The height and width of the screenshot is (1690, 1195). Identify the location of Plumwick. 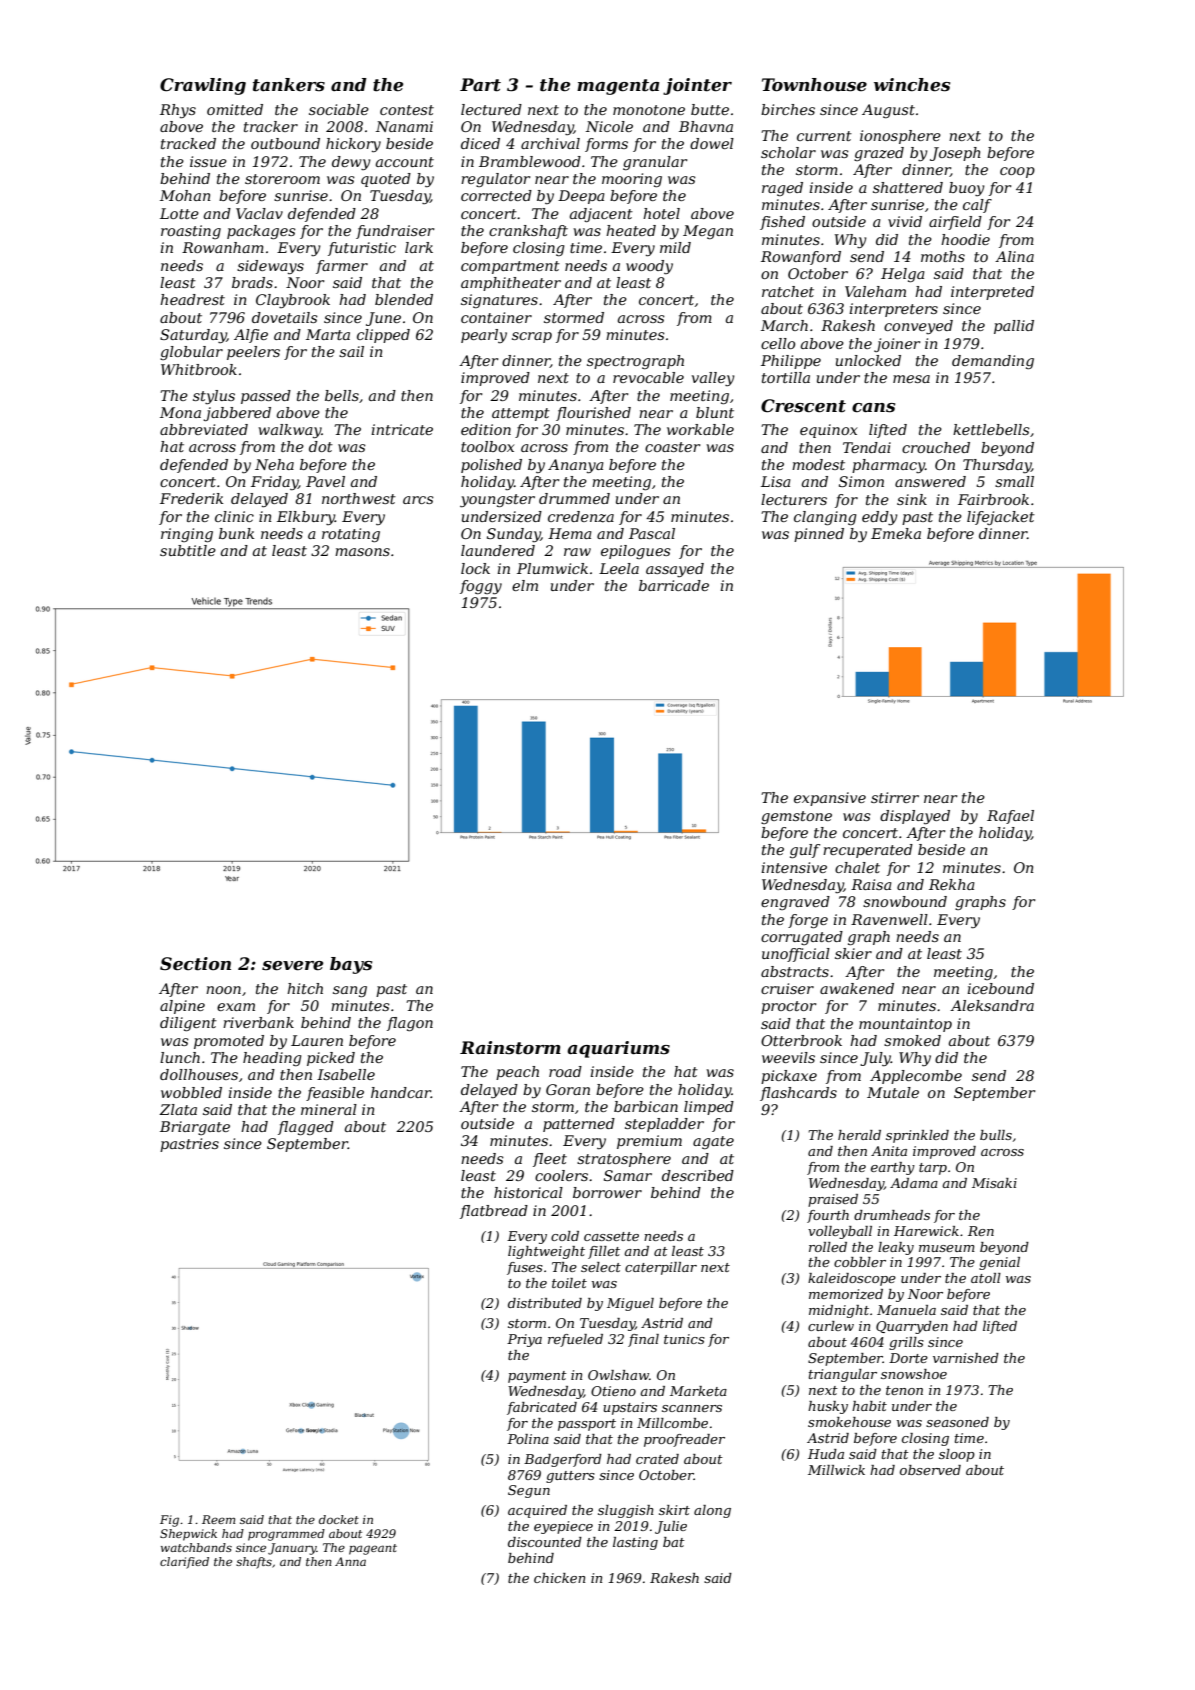
(552, 568).
